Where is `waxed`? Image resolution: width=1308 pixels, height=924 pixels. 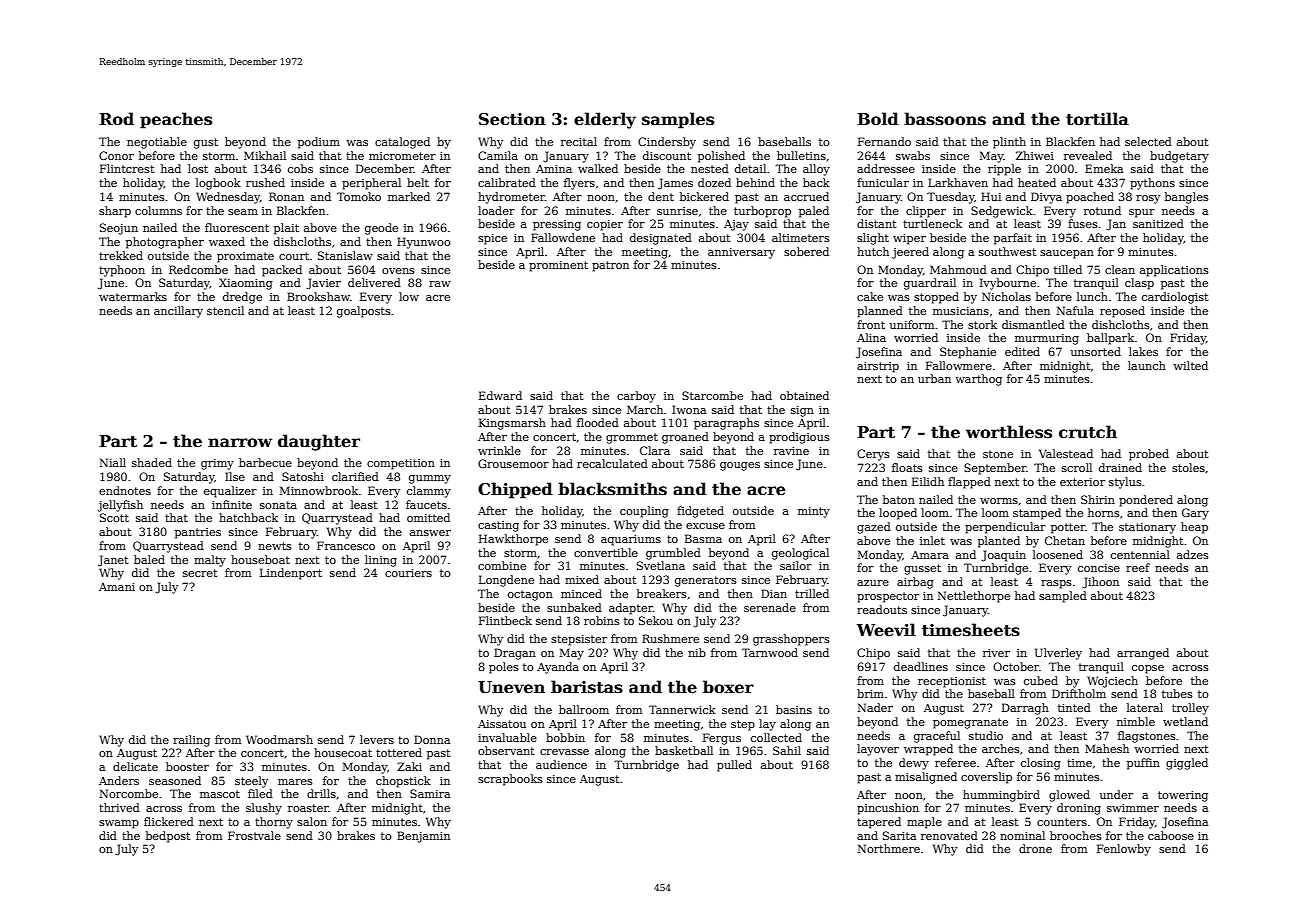
waxed is located at coordinates (227, 241).
